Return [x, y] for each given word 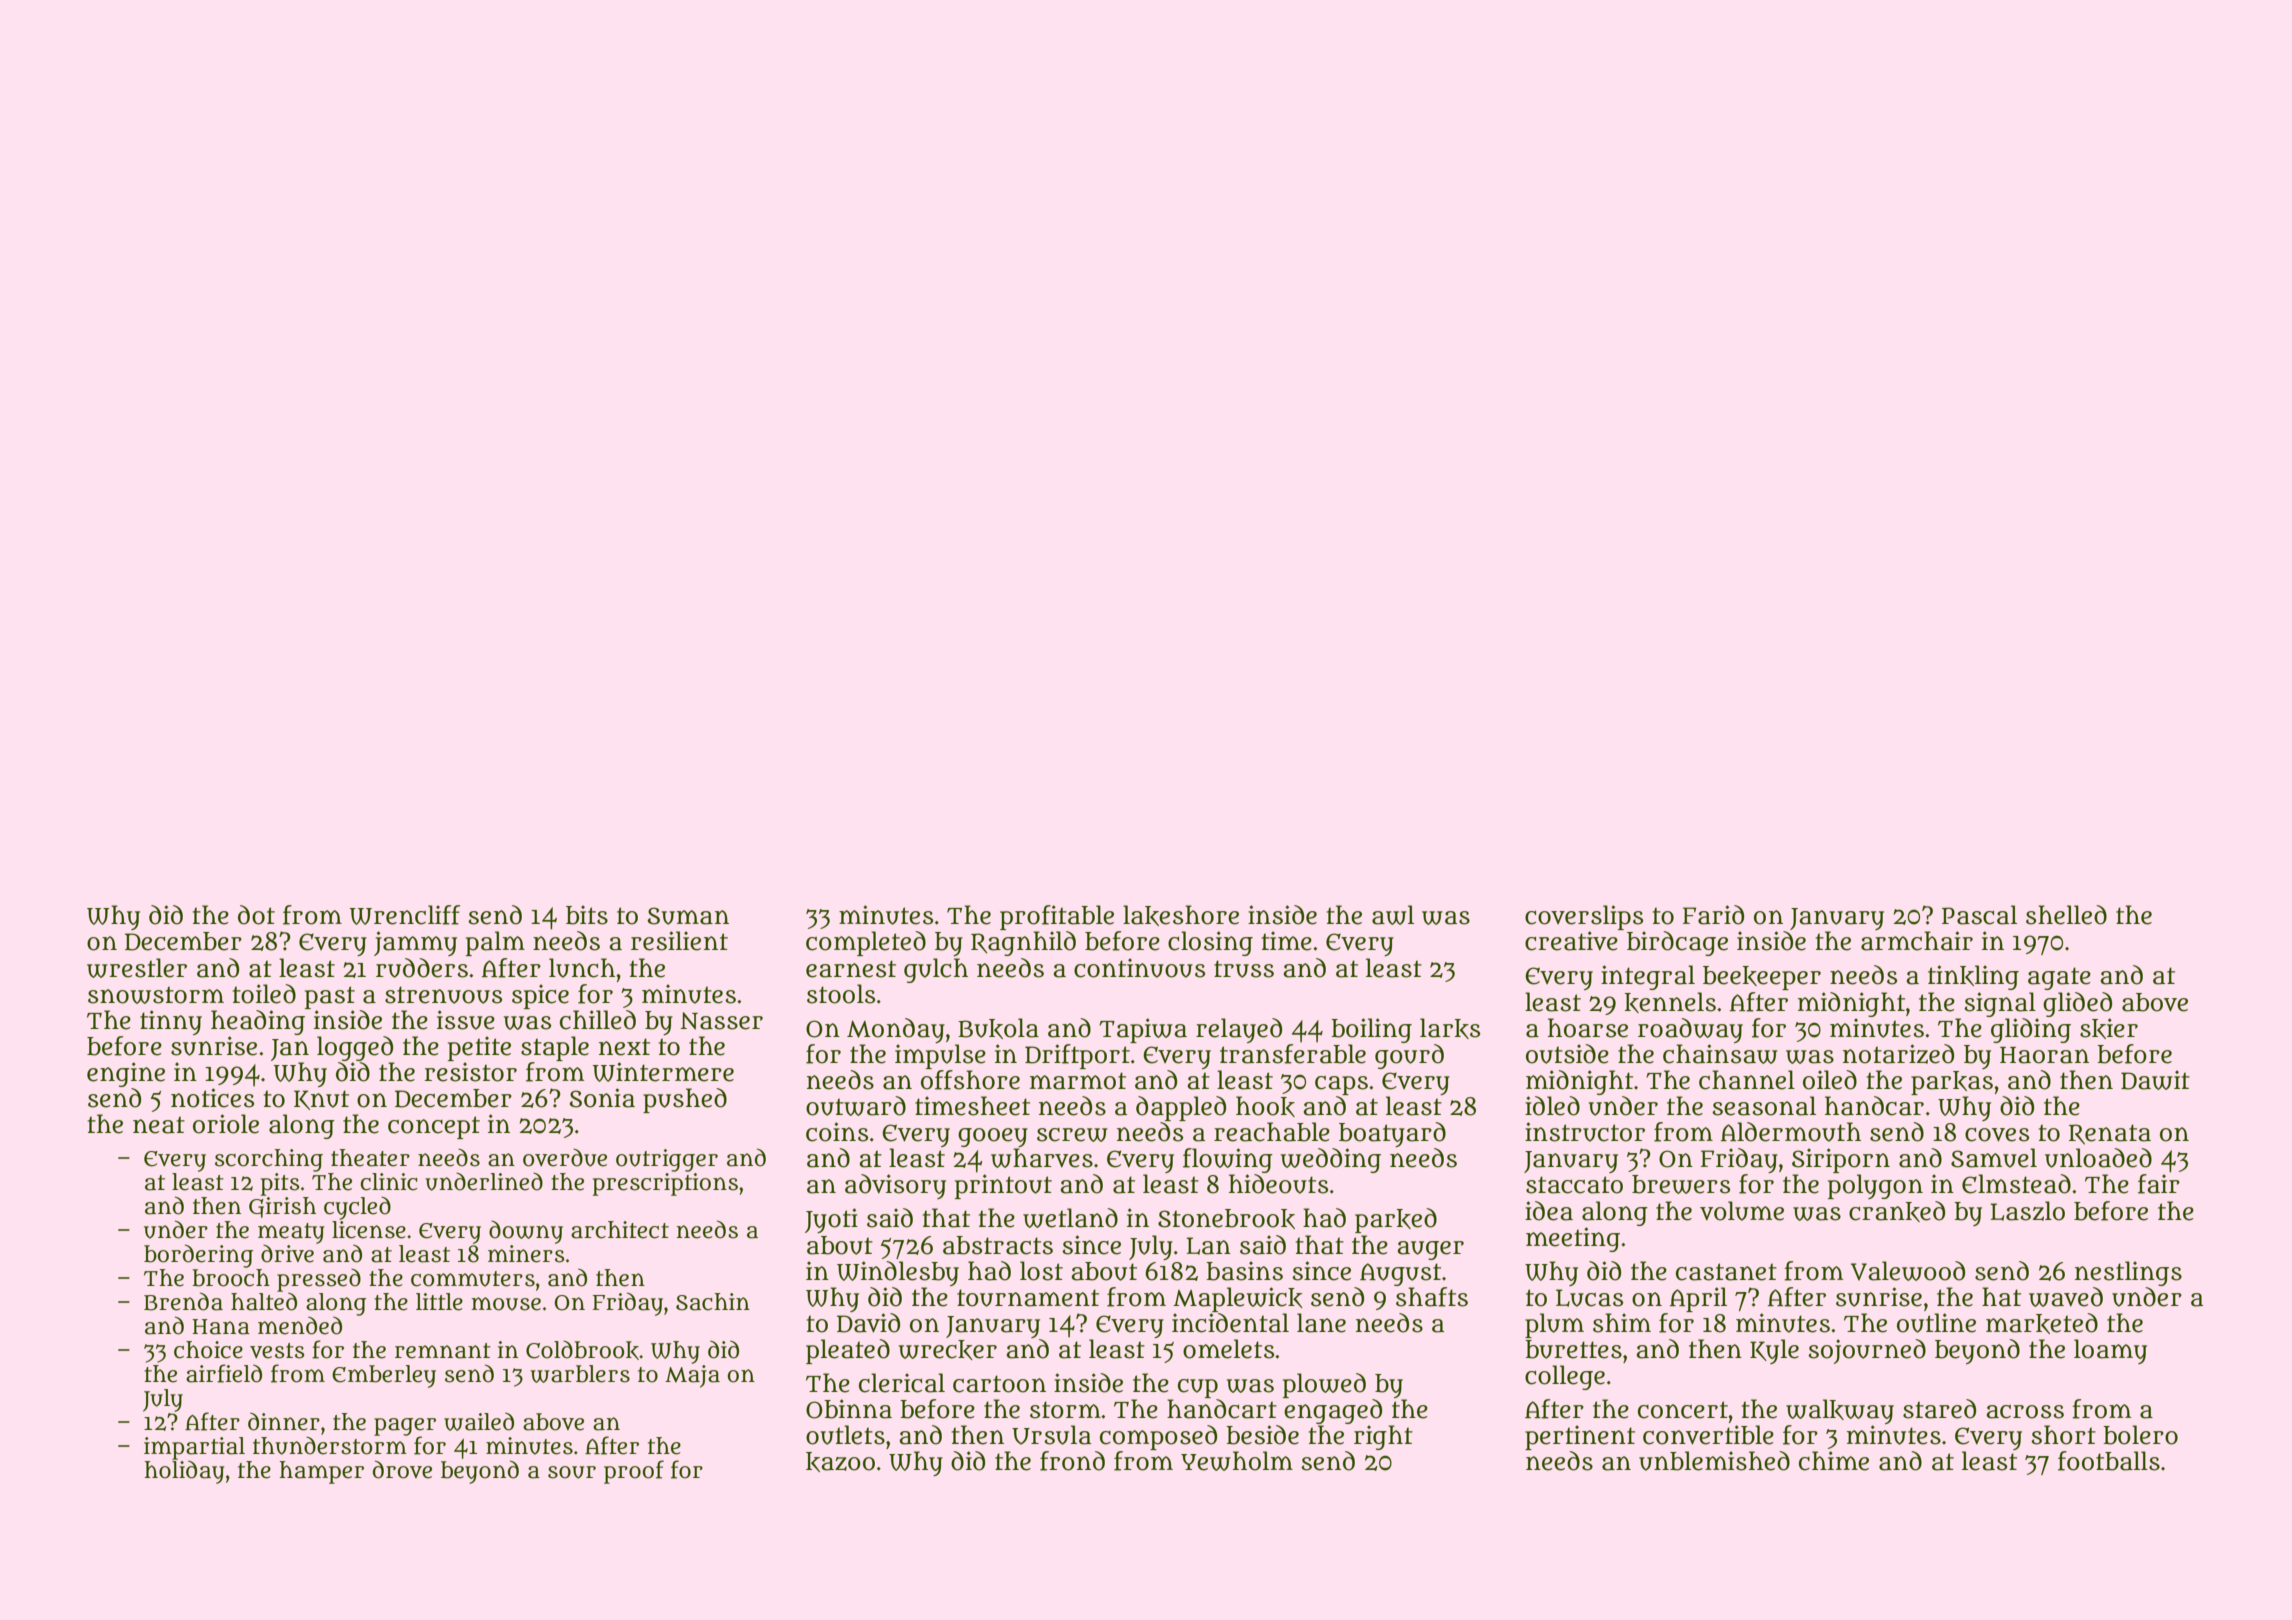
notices [212, 1098]
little [439, 1302]
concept [434, 1127]
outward [856, 1106]
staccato [1574, 1185]
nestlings [2128, 1273]
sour [572, 1472]
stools [841, 994]
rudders [422, 968]
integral [1648, 977]
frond [1072, 1461]
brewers [1681, 1184]
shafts [1432, 1297]
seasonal [1764, 1106]
